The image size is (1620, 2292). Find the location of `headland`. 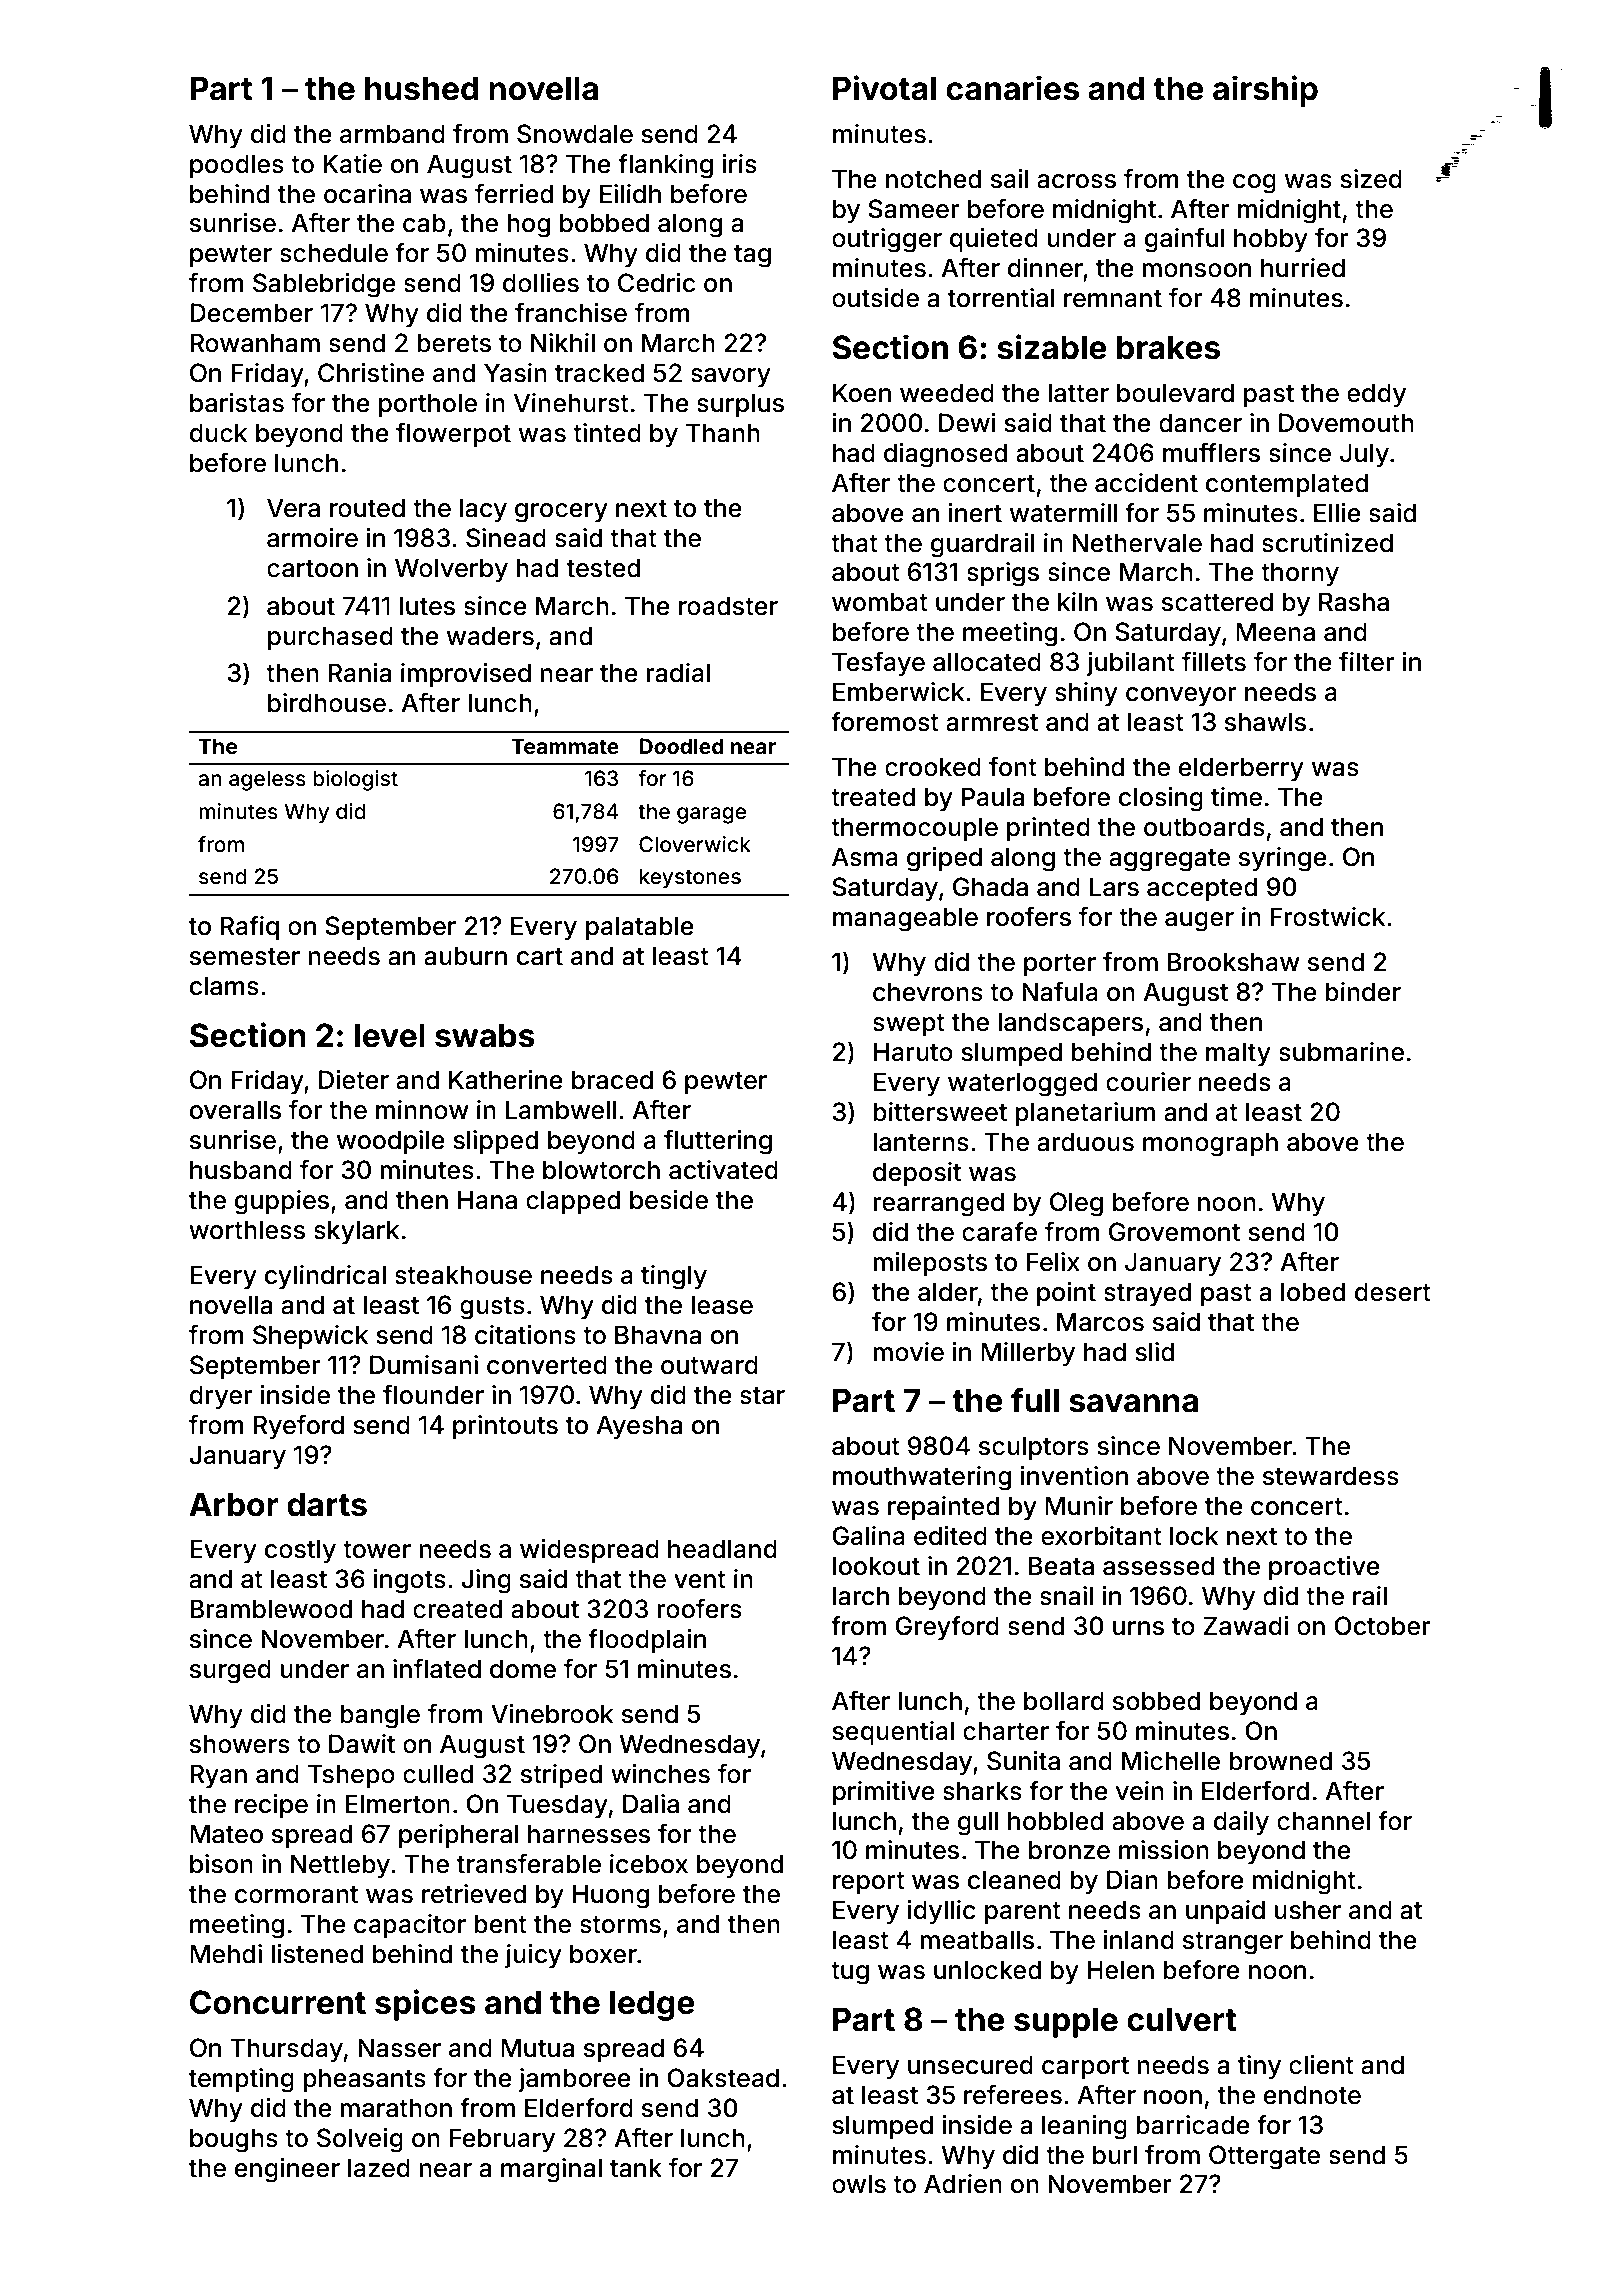

headland is located at coordinates (722, 1549).
